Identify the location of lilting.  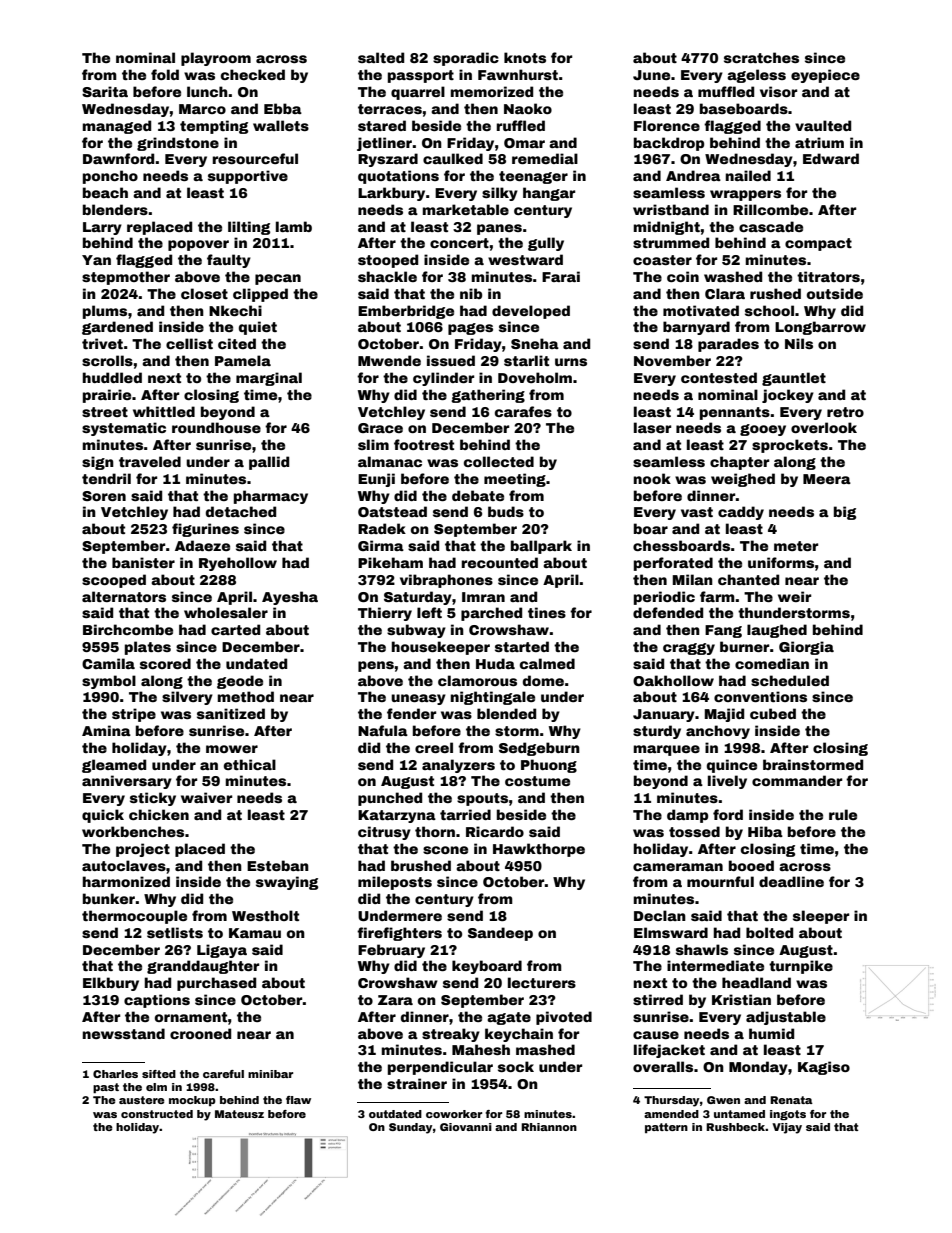
(249, 228).
